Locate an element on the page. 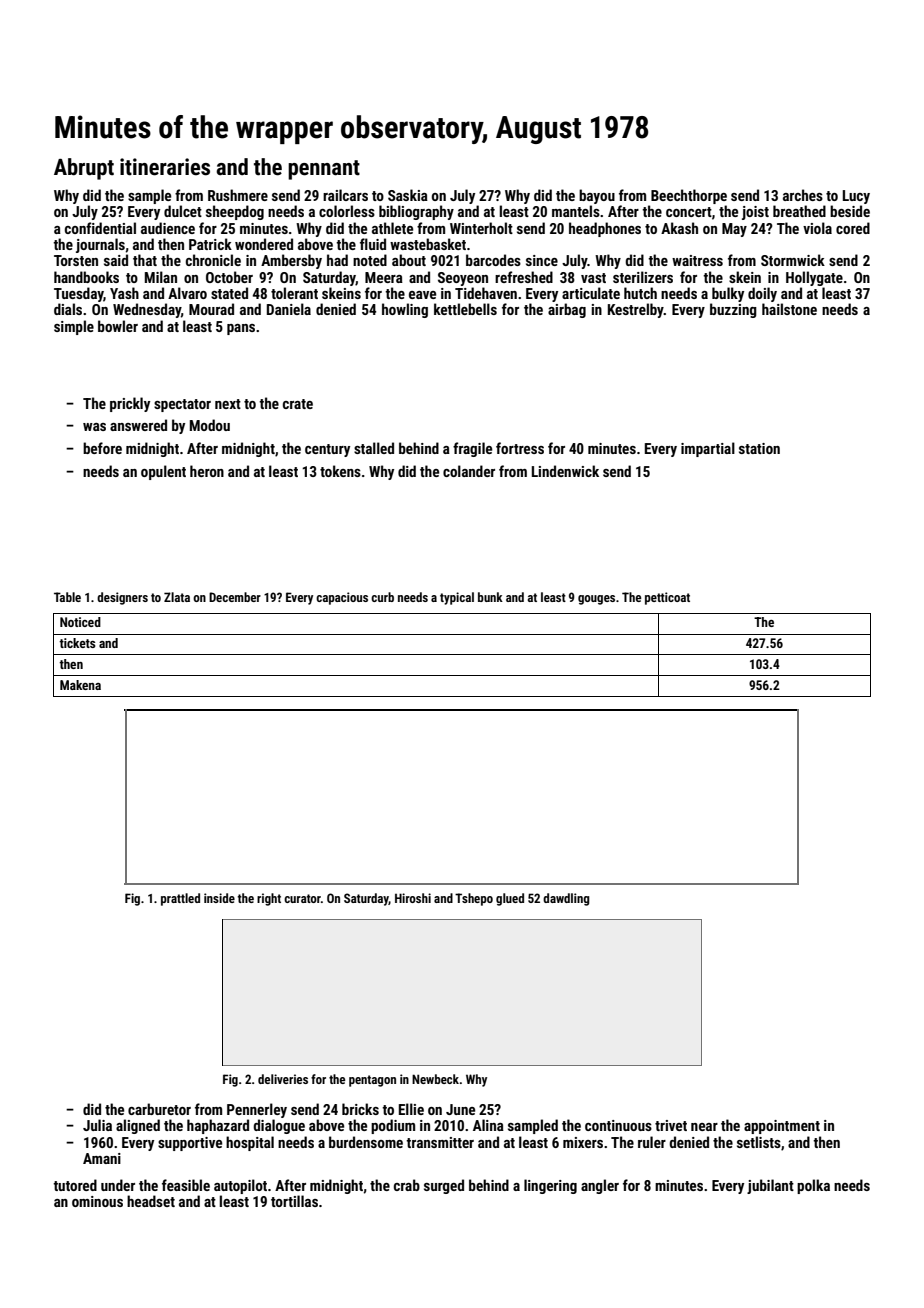  colander is located at coordinates (469, 471).
